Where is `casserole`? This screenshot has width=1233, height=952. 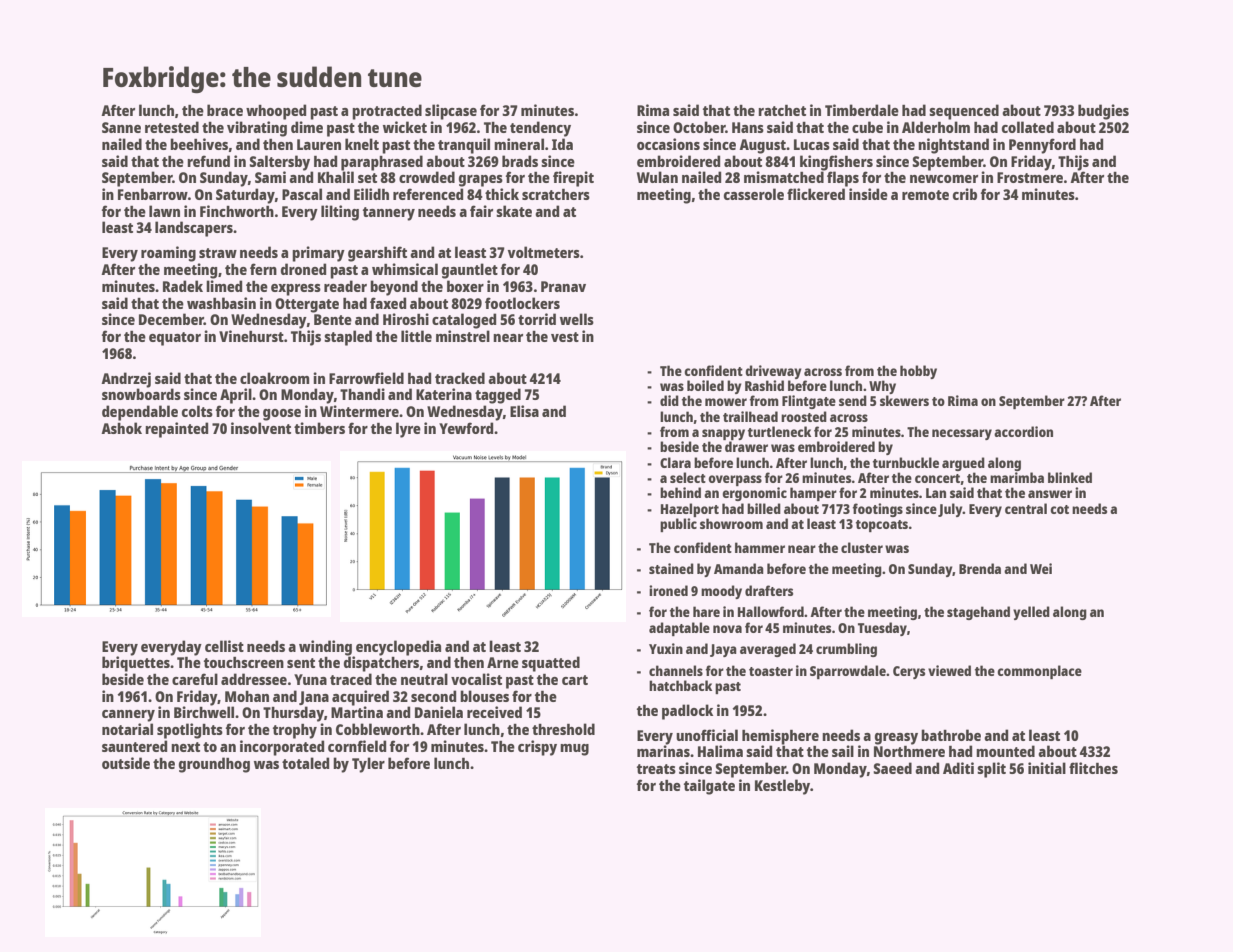 casserole is located at coordinates (754, 194).
